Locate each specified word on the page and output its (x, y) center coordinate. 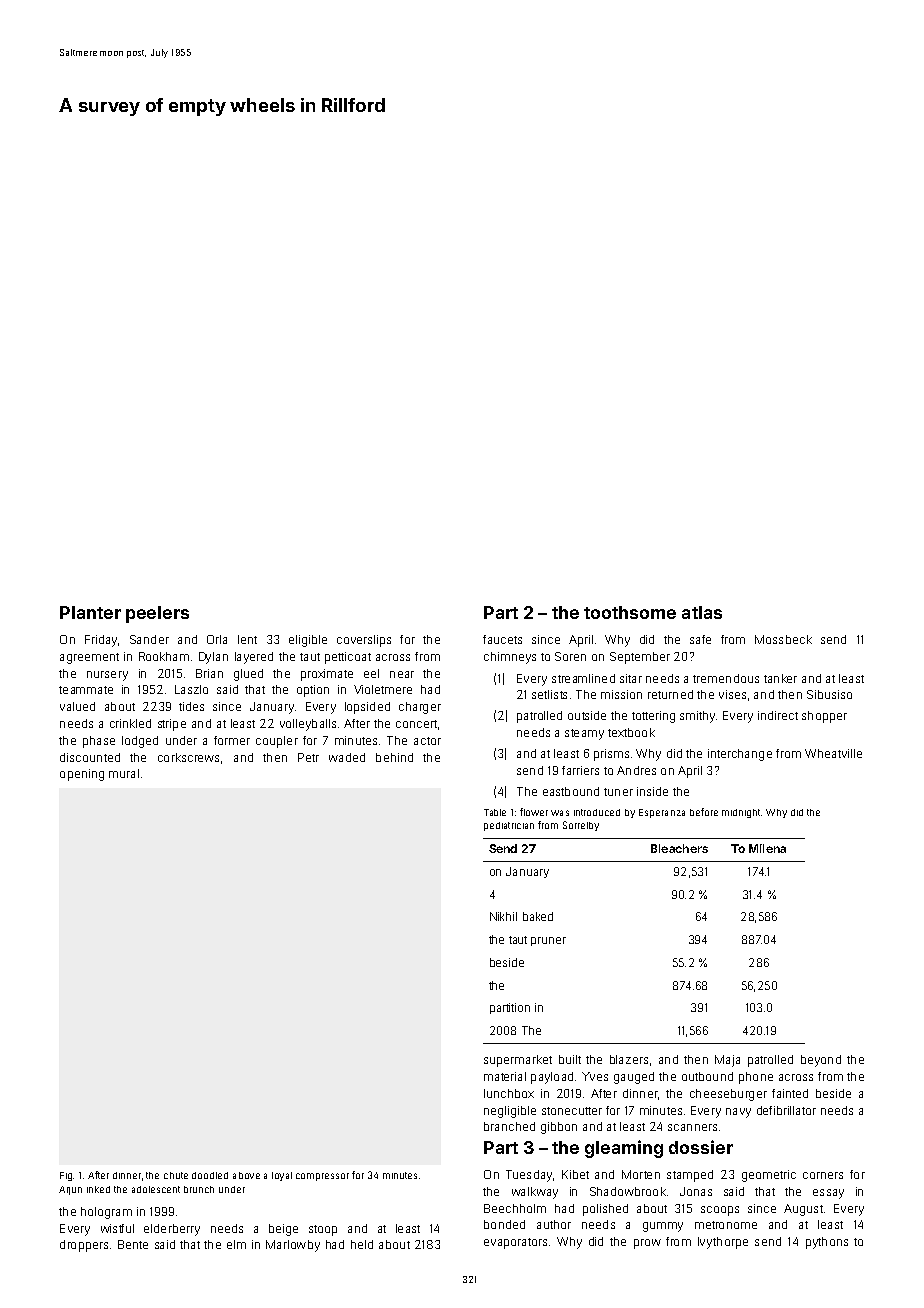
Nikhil (503, 916)
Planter (90, 612)
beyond (821, 1061)
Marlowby (293, 1246)
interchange (740, 755)
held (362, 1244)
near (402, 674)
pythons (827, 1243)
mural (124, 773)
